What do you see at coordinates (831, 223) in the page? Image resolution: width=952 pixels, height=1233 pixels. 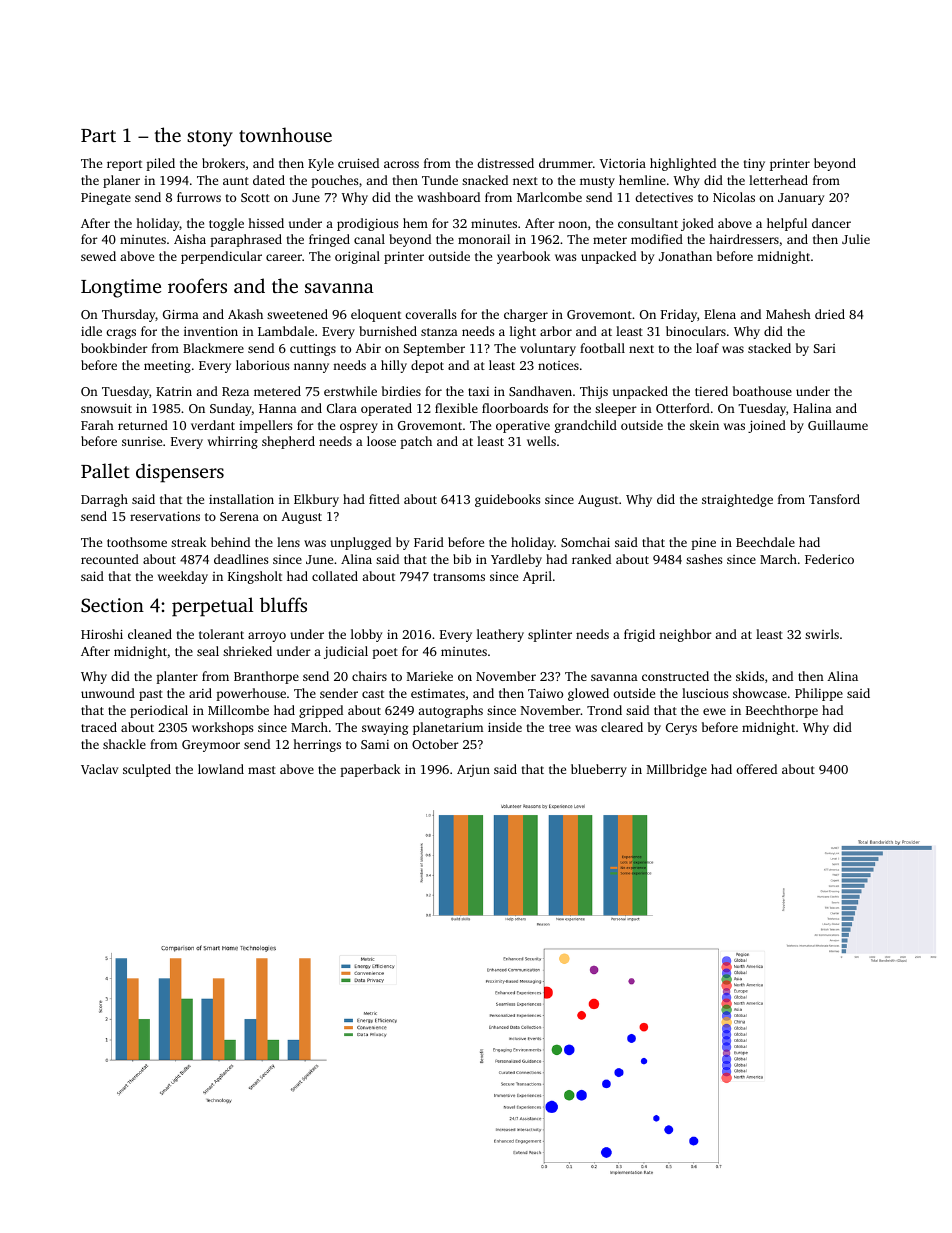 I see `dancer` at bounding box center [831, 223].
